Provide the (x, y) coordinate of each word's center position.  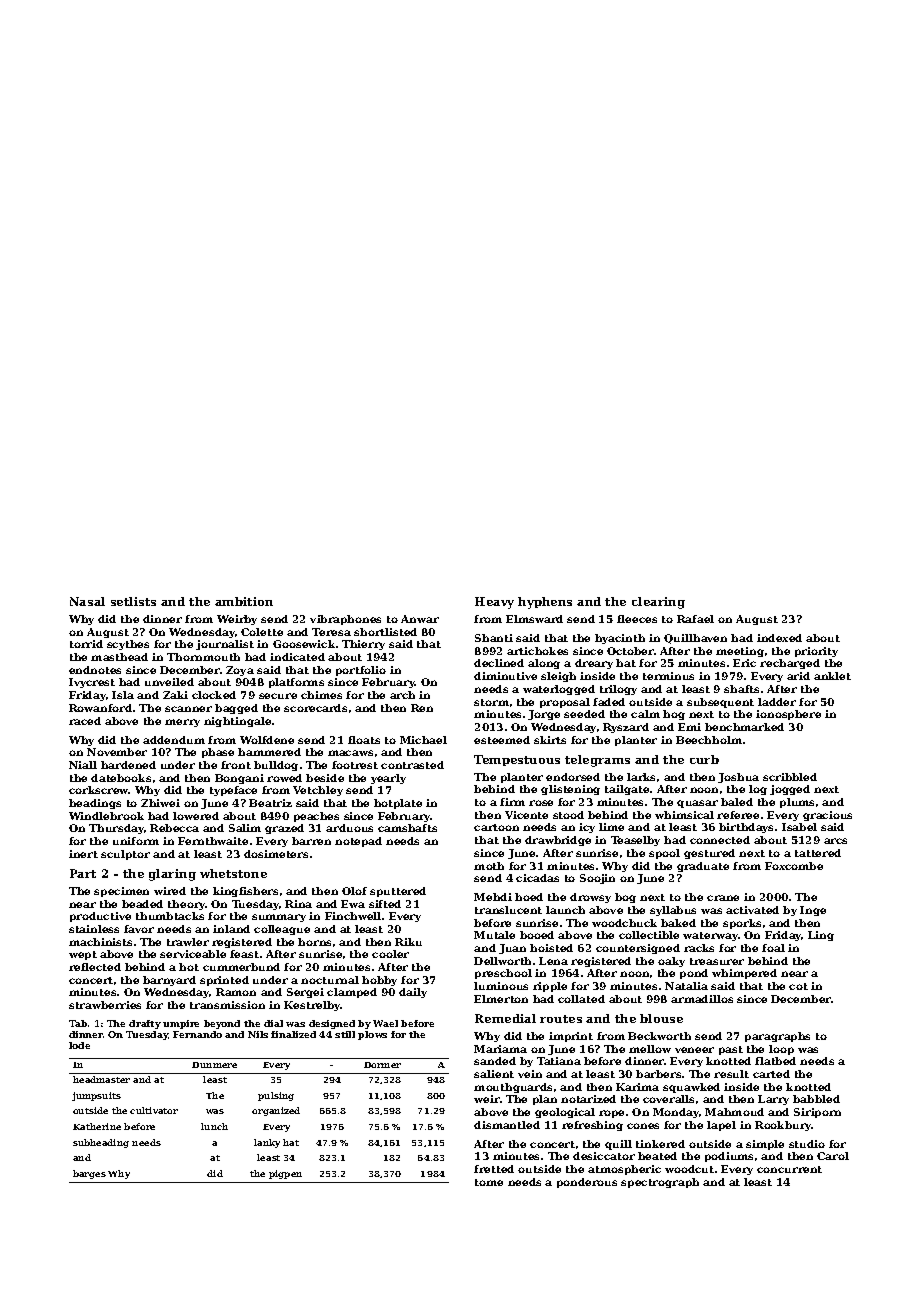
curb (704, 759)
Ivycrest (92, 683)
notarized (588, 1099)
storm (491, 702)
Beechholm (709, 740)
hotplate (398, 804)
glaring (172, 875)
